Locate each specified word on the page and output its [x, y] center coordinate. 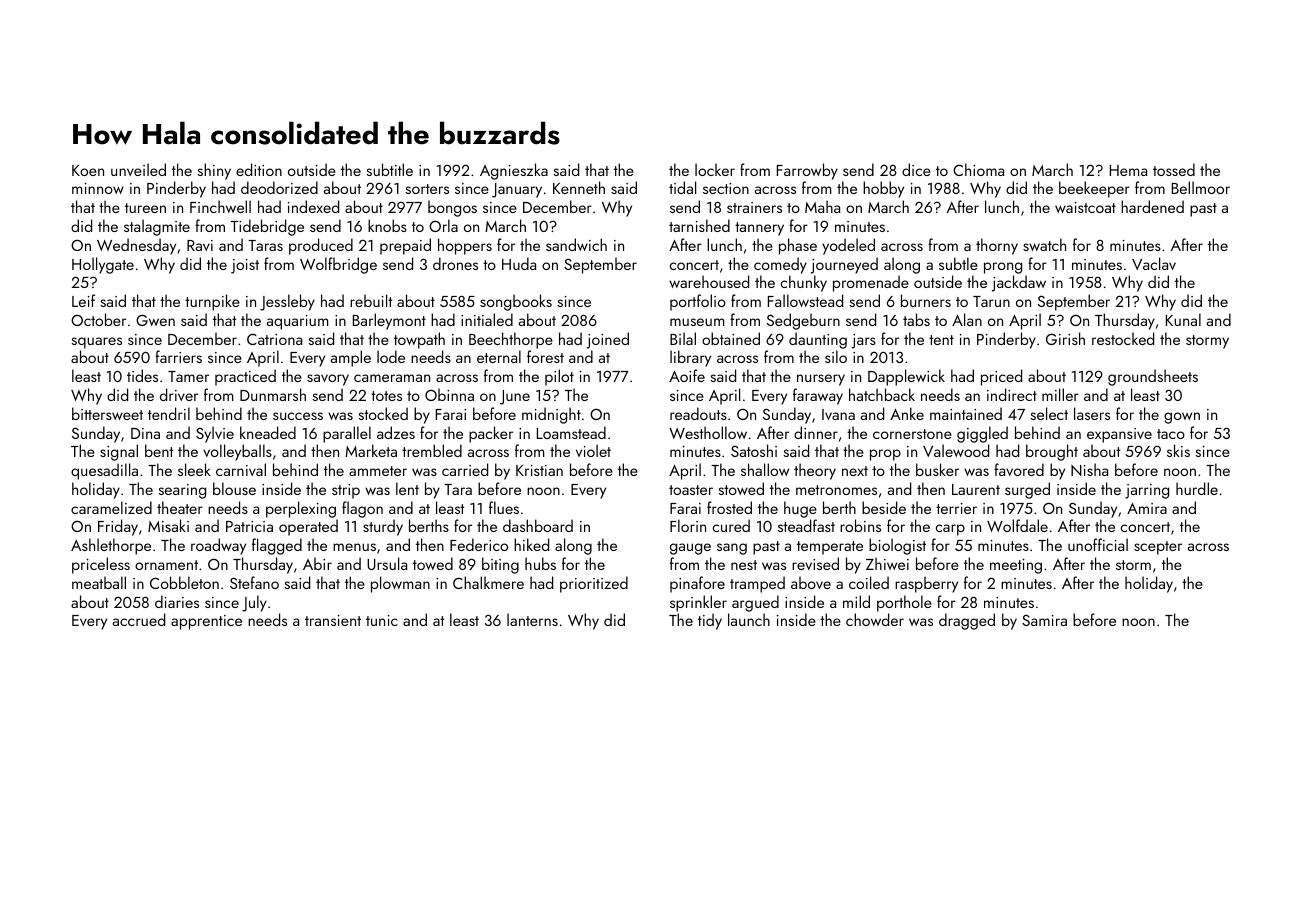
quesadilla [104, 471]
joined [608, 340]
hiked [531, 544]
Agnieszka [514, 171]
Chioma [978, 169]
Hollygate [103, 265]
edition [259, 169]
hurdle [1197, 488]
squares [97, 343]
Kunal [1183, 319]
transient [333, 620]
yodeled [848, 246]
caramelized [111, 507]
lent [407, 488]
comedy [780, 265]
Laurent [976, 489]
